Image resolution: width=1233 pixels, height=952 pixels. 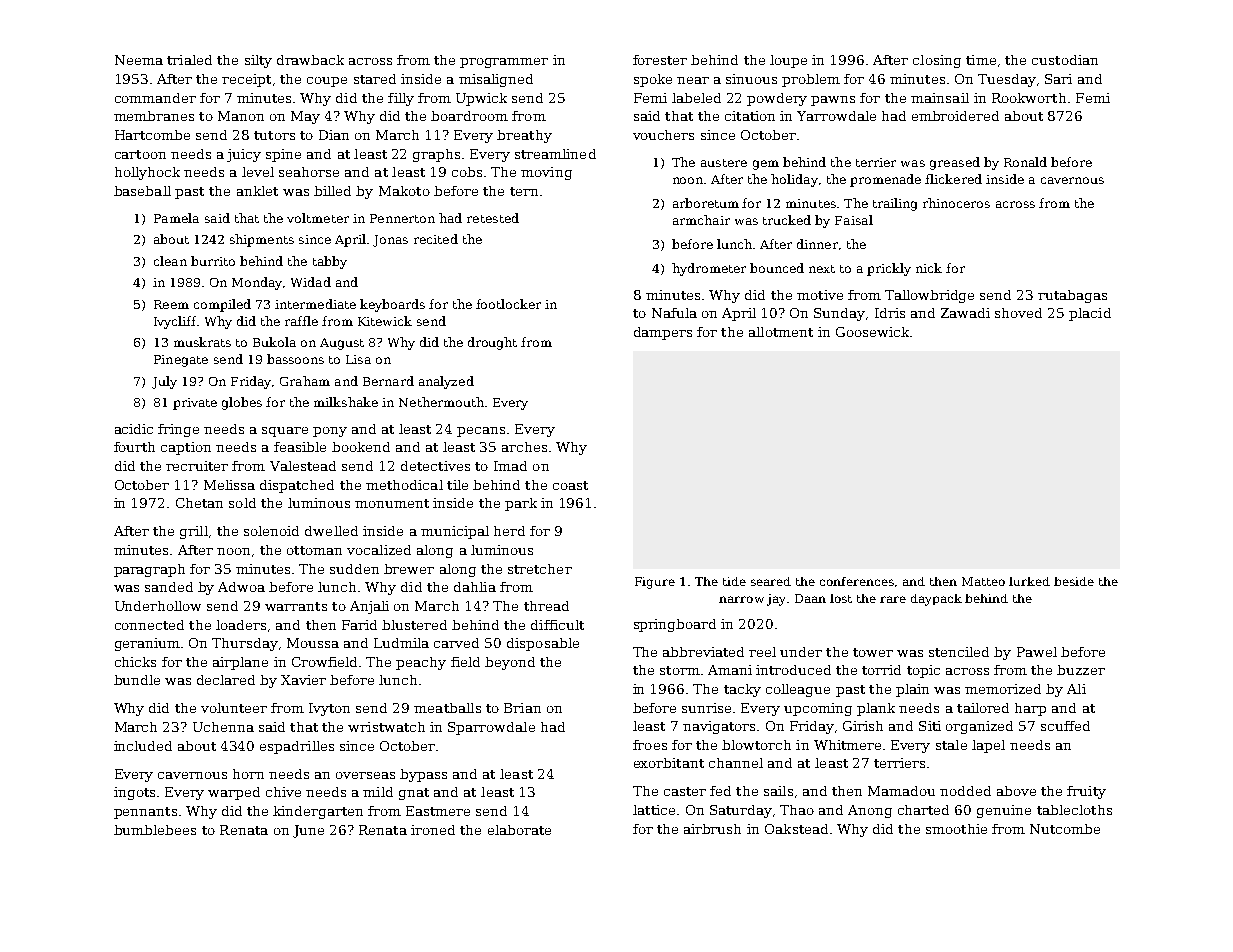 I want to click on included, so click(x=143, y=746).
